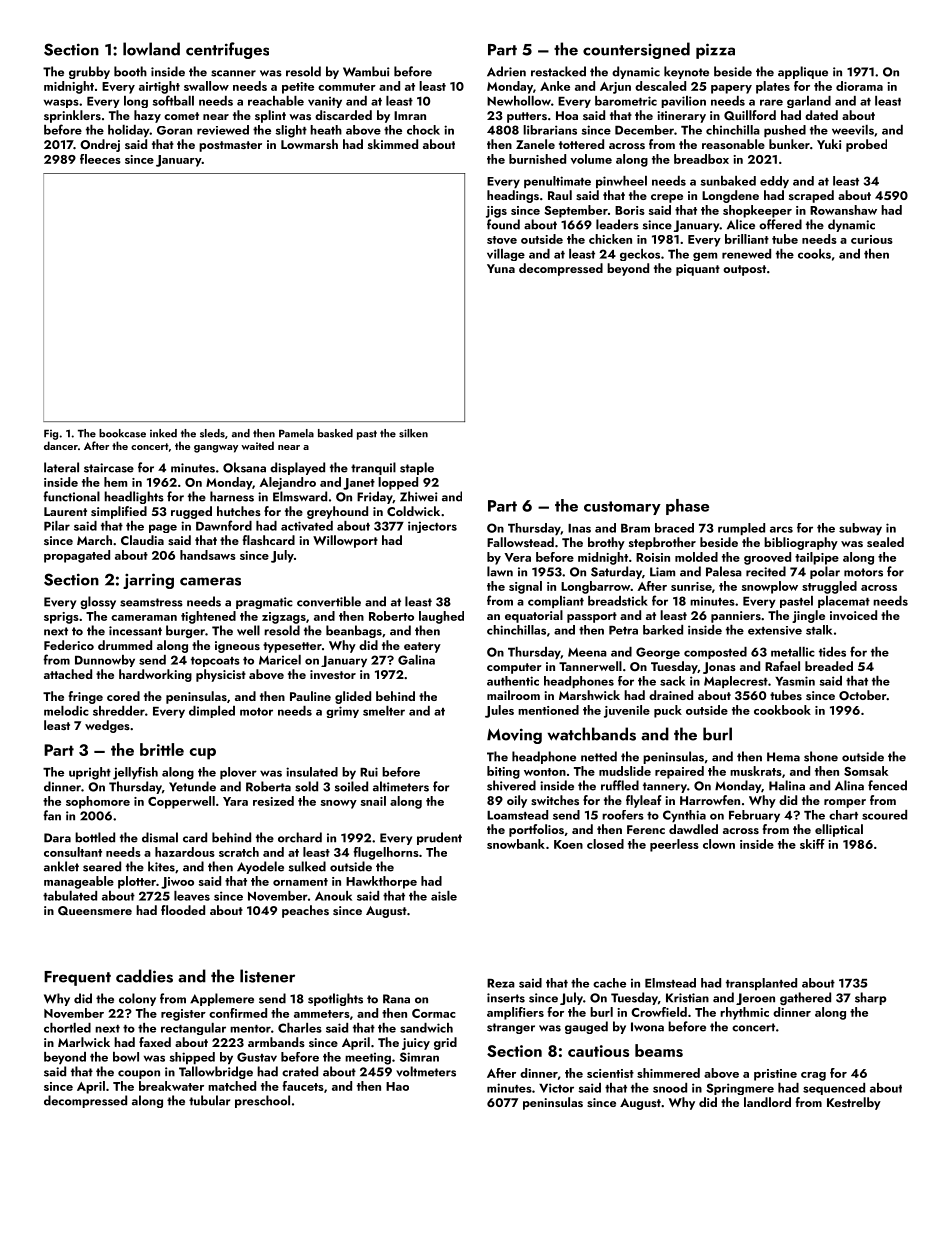 Image resolution: width=952 pixels, height=1233 pixels. I want to click on snowplow, so click(770, 587).
